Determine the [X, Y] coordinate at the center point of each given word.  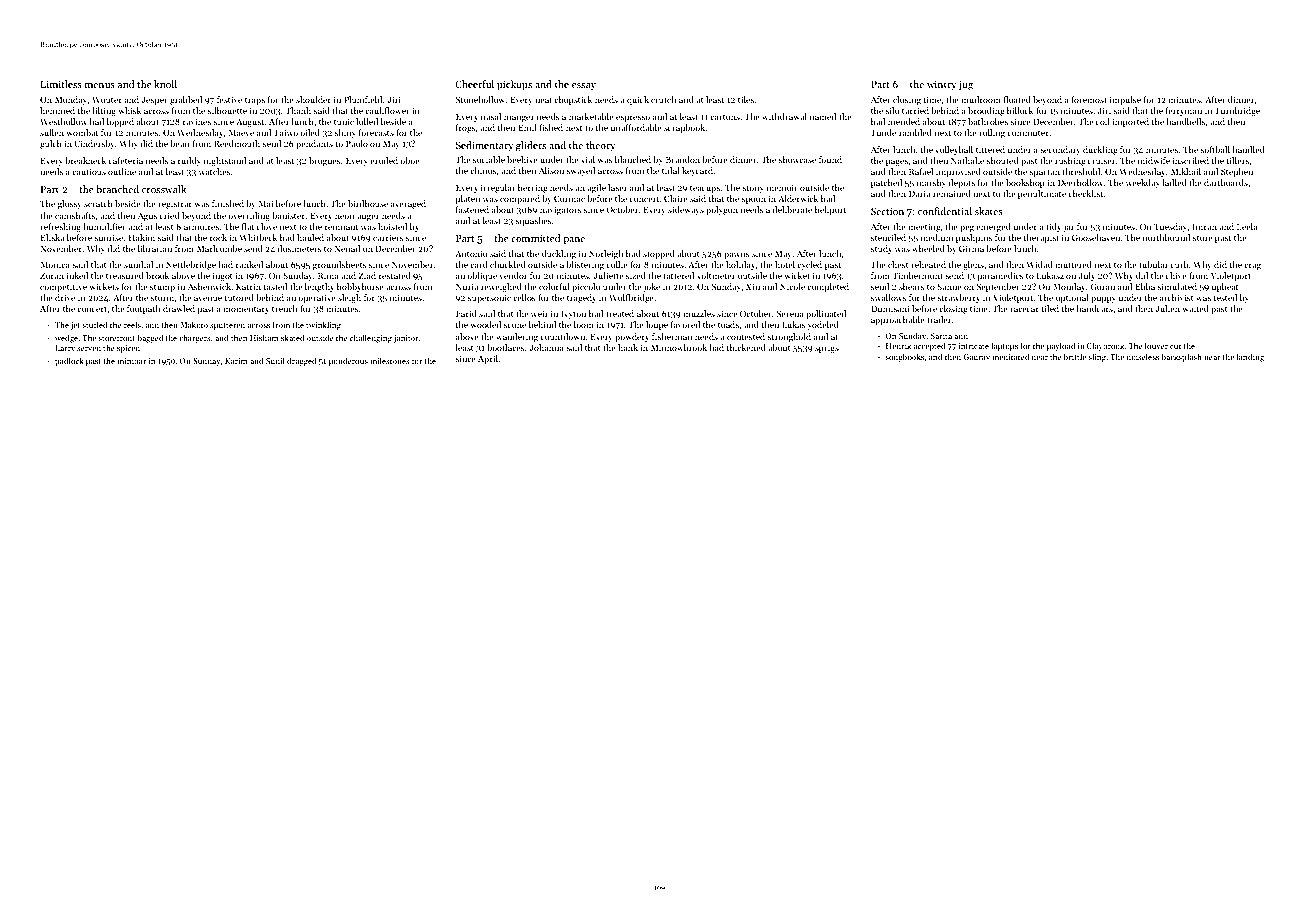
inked [77, 275]
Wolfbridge [631, 298]
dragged [302, 361]
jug [966, 85]
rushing [1070, 161]
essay [584, 86]
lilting [104, 111]
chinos [483, 170]
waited [1195, 308]
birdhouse [368, 203]
